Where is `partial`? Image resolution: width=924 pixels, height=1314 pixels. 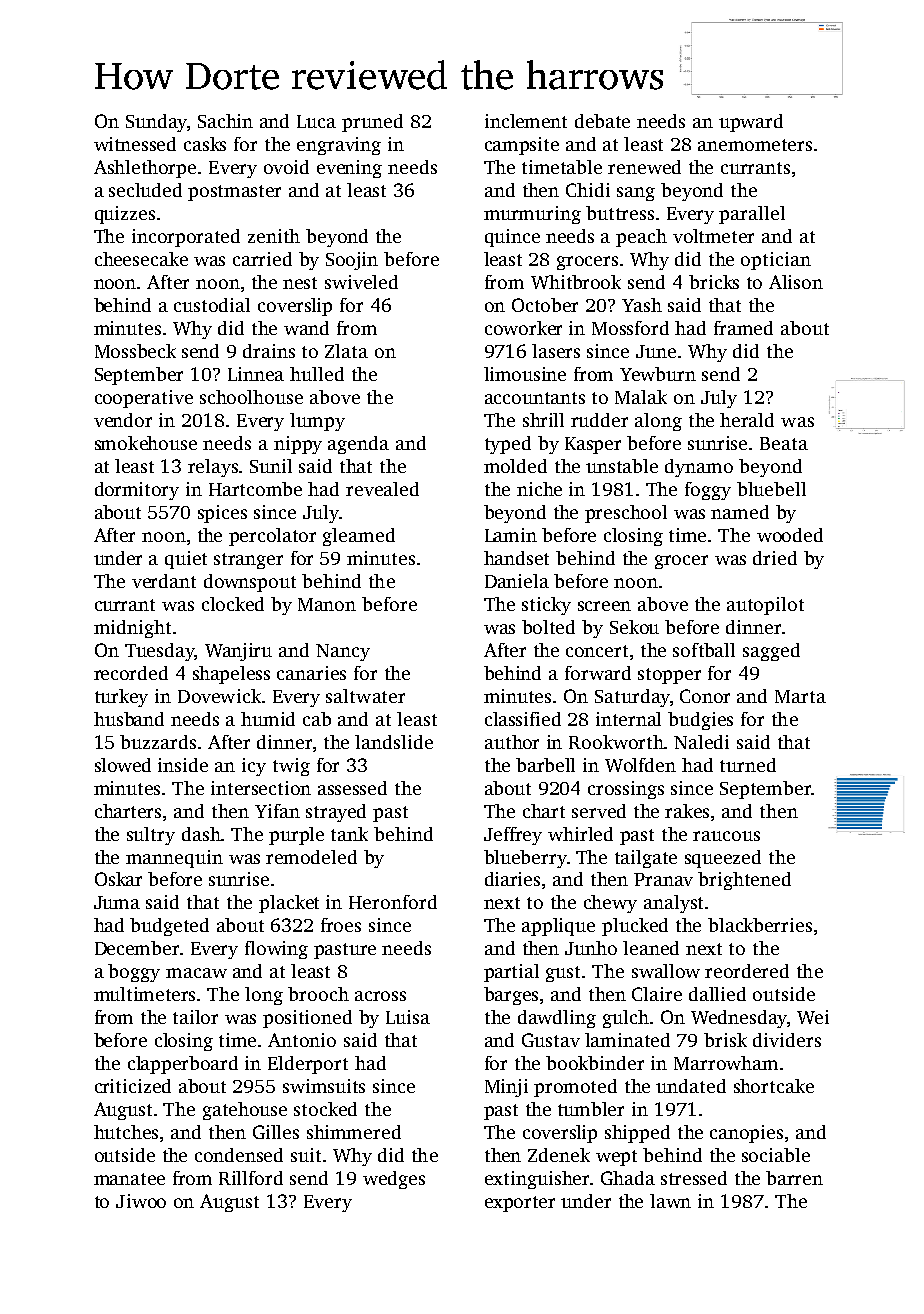
partial is located at coordinates (511, 973).
